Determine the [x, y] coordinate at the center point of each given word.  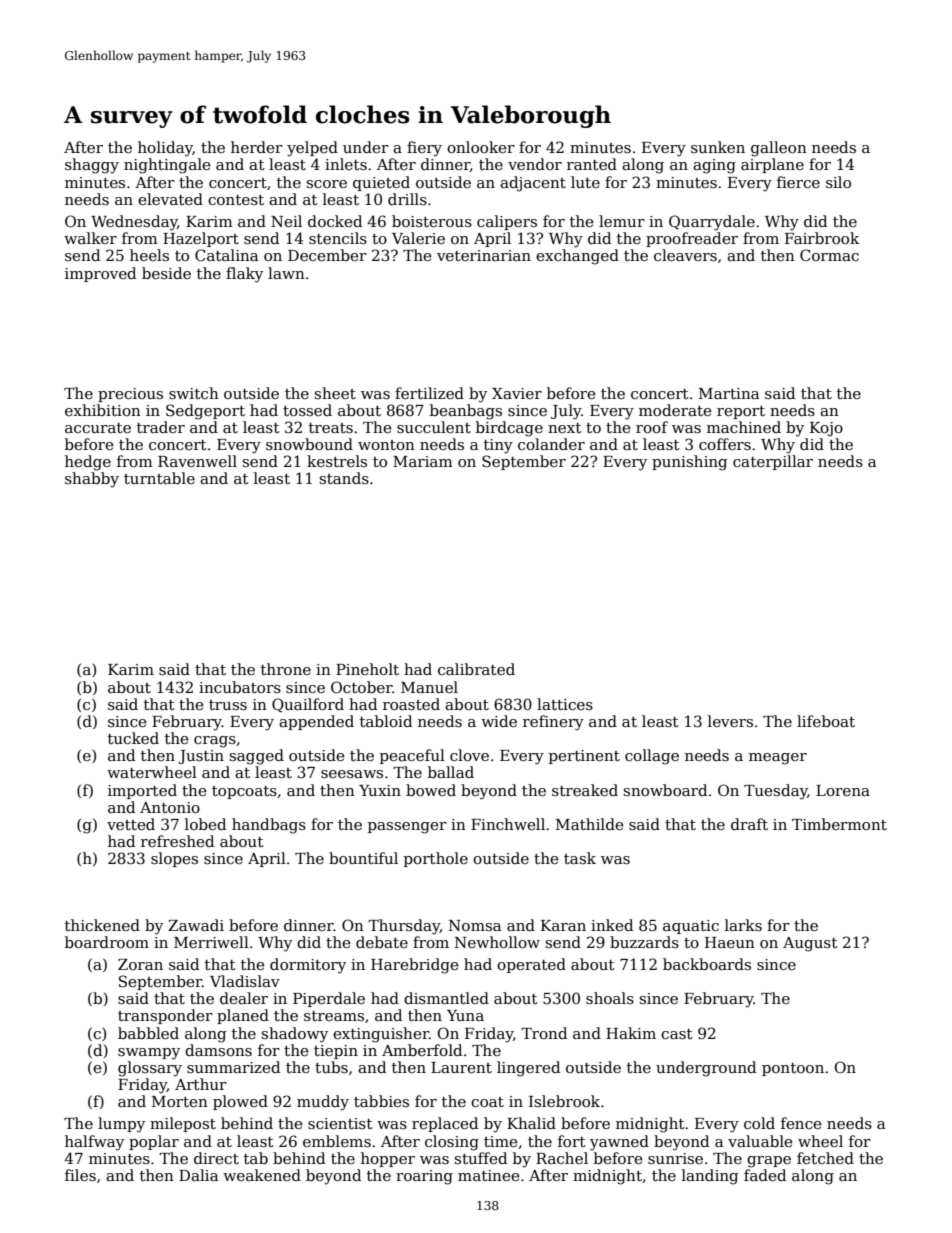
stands [344, 478]
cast [677, 1034]
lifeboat [826, 721]
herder [257, 147]
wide [499, 721]
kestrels [337, 461]
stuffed [481, 1158]
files [80, 1175]
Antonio [170, 807]
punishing [689, 463]
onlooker [481, 147]
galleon [779, 149]
